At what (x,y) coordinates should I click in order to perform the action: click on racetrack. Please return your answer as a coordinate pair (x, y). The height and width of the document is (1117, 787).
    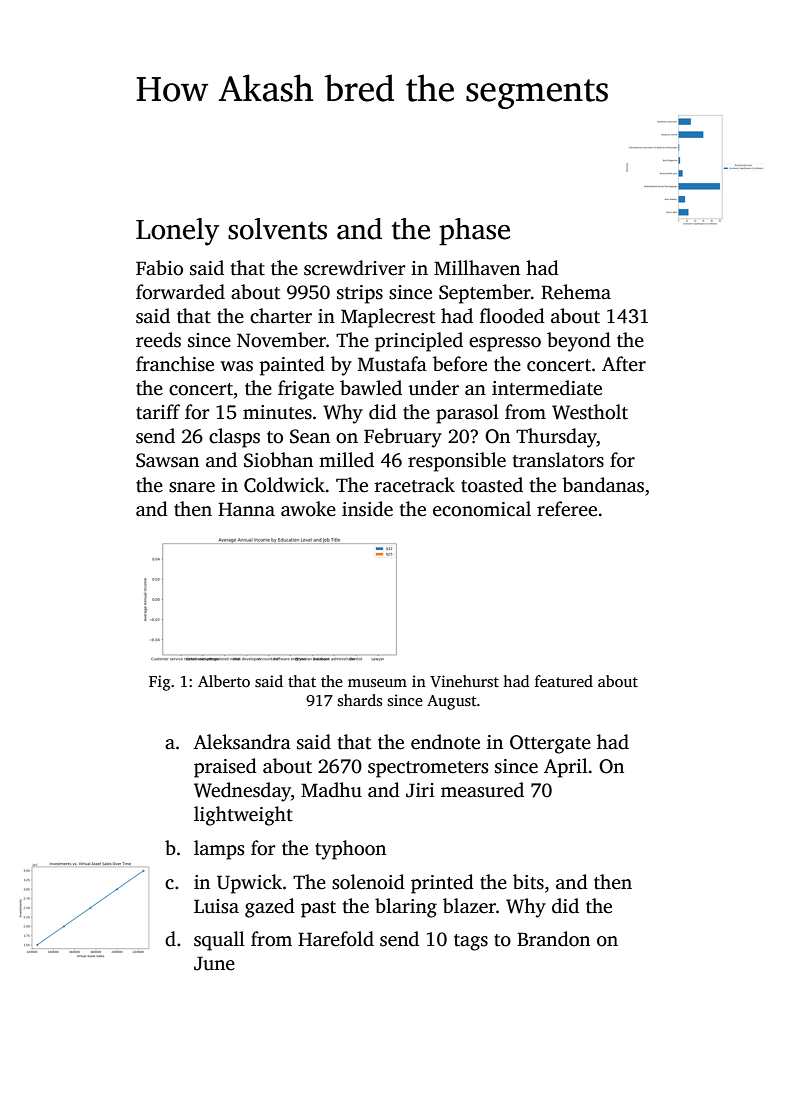
    Looking at the image, I should click on (414, 485).
